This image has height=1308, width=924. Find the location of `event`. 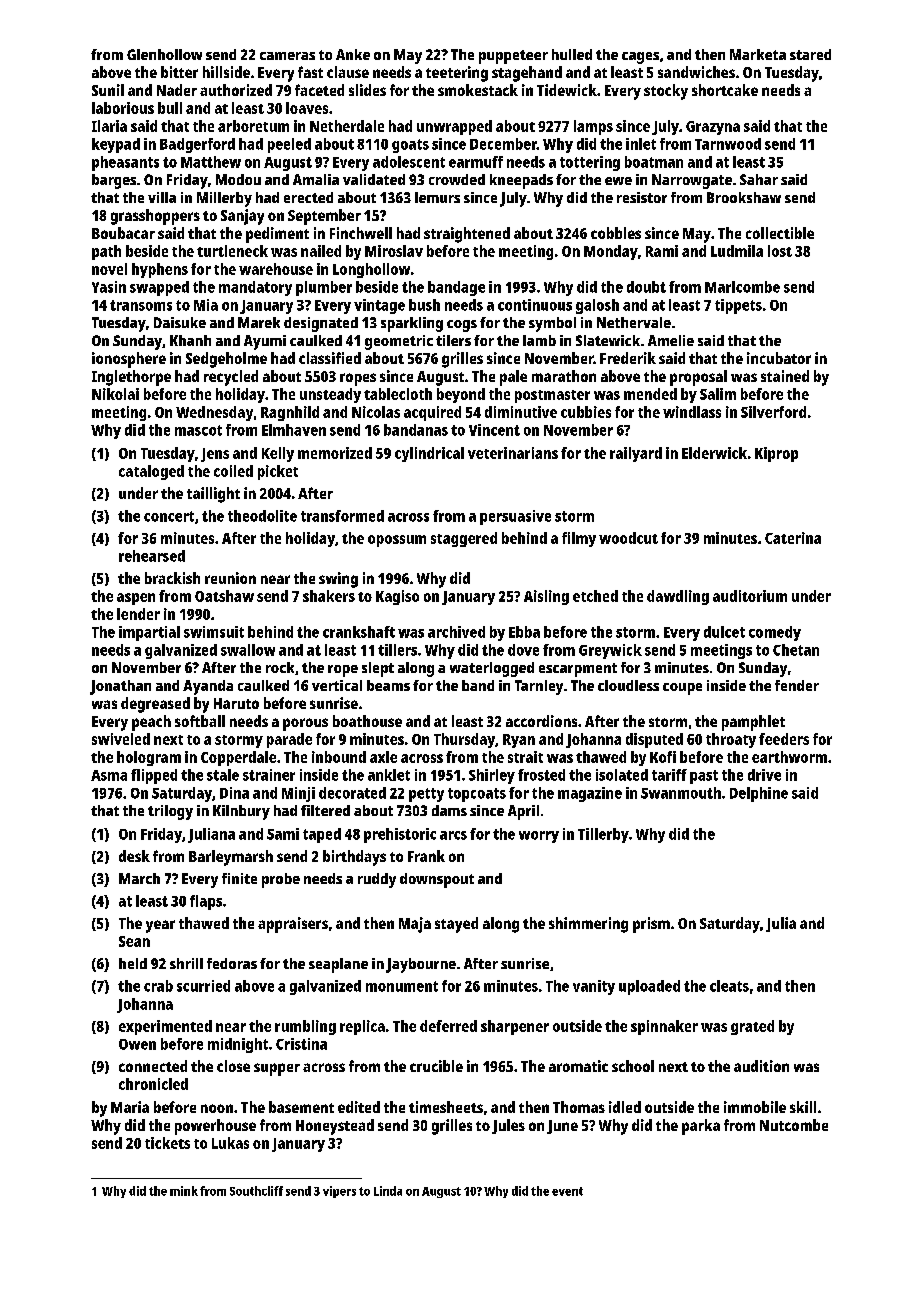

event is located at coordinates (567, 1191).
